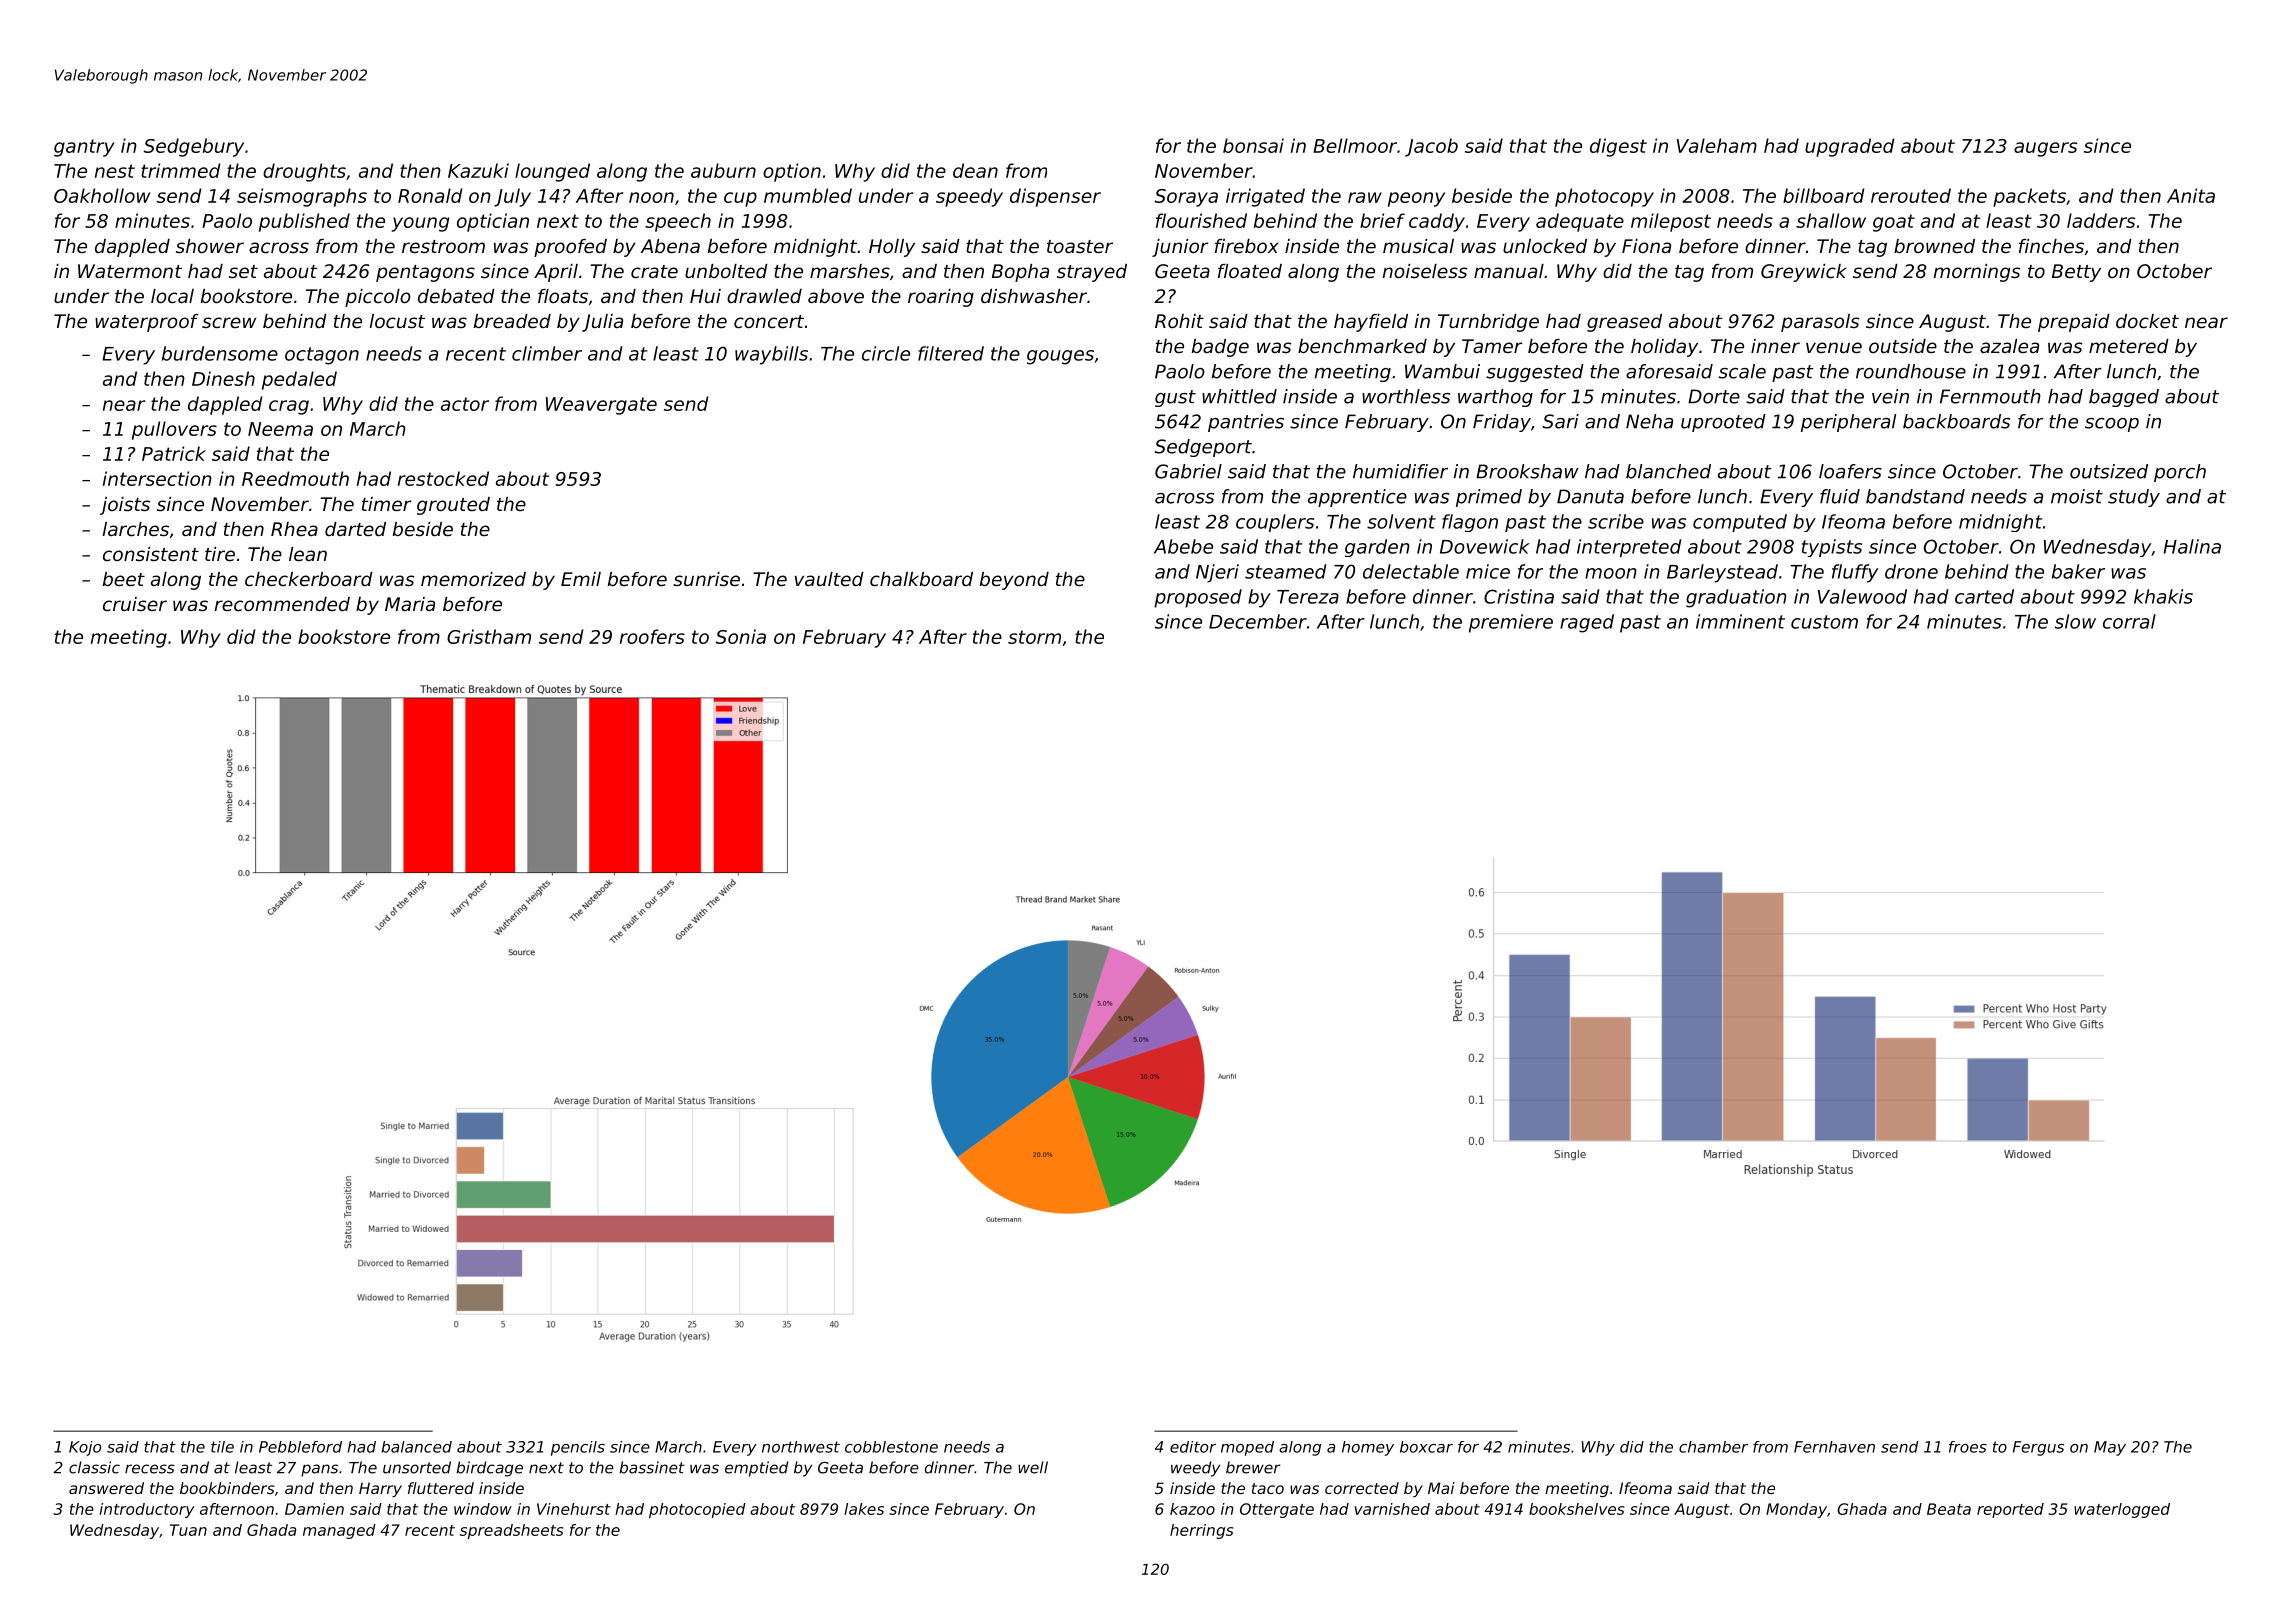 Image resolution: width=2282 pixels, height=1614 pixels. I want to click on managed, so click(339, 1531).
